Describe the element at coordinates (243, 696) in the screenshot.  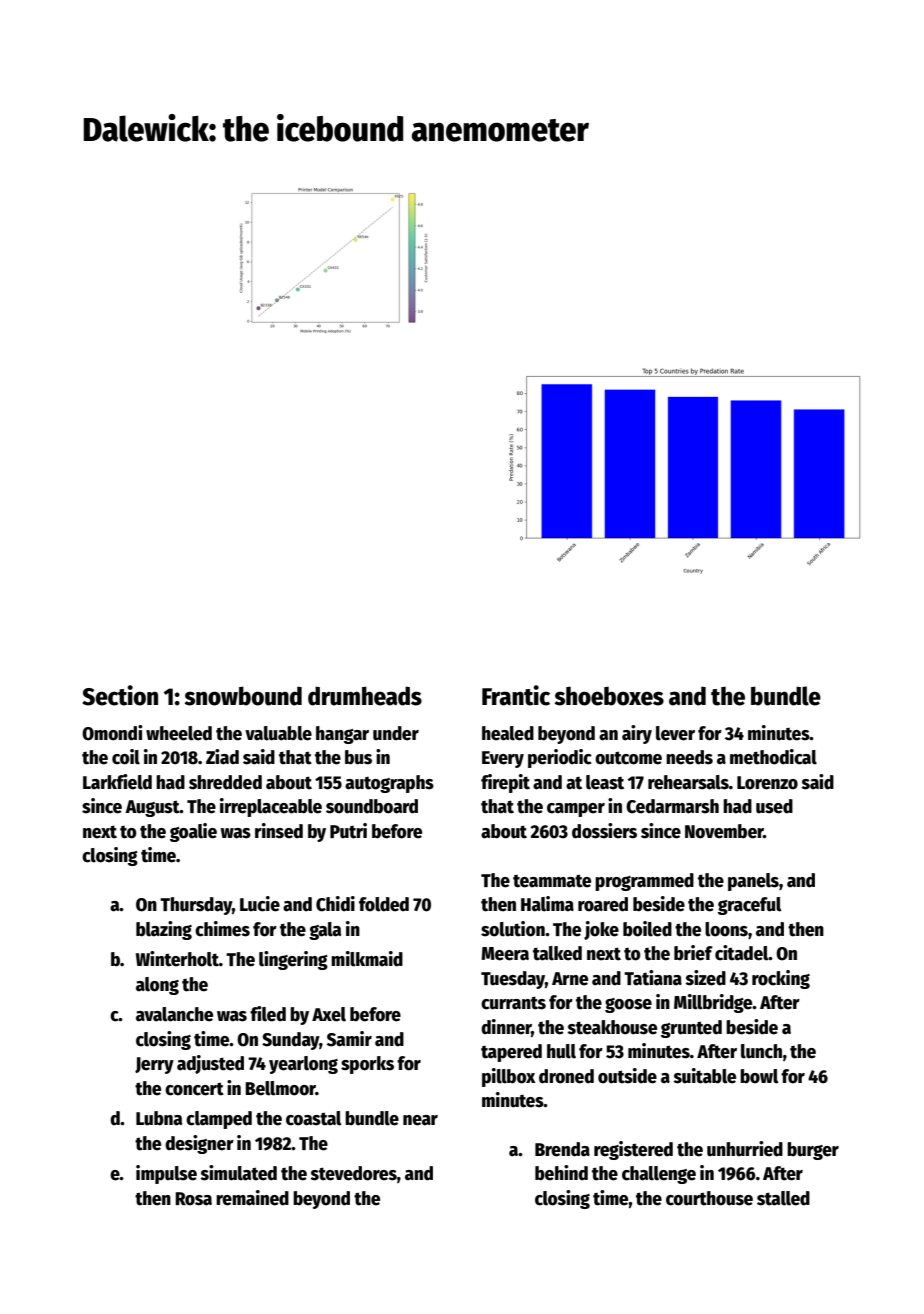
I see `snowbound` at that location.
